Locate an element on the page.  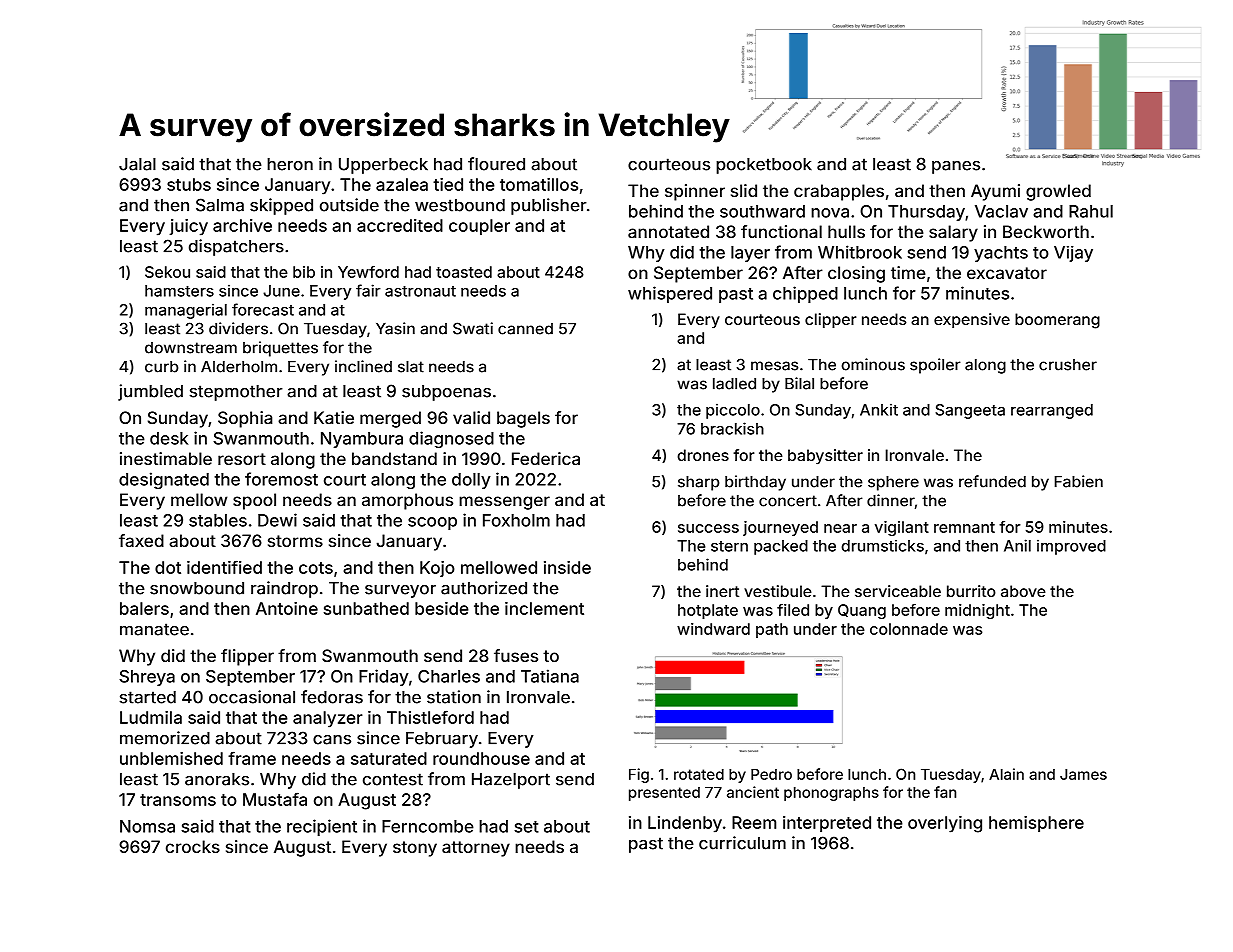
Jalal is located at coordinates (137, 164).
